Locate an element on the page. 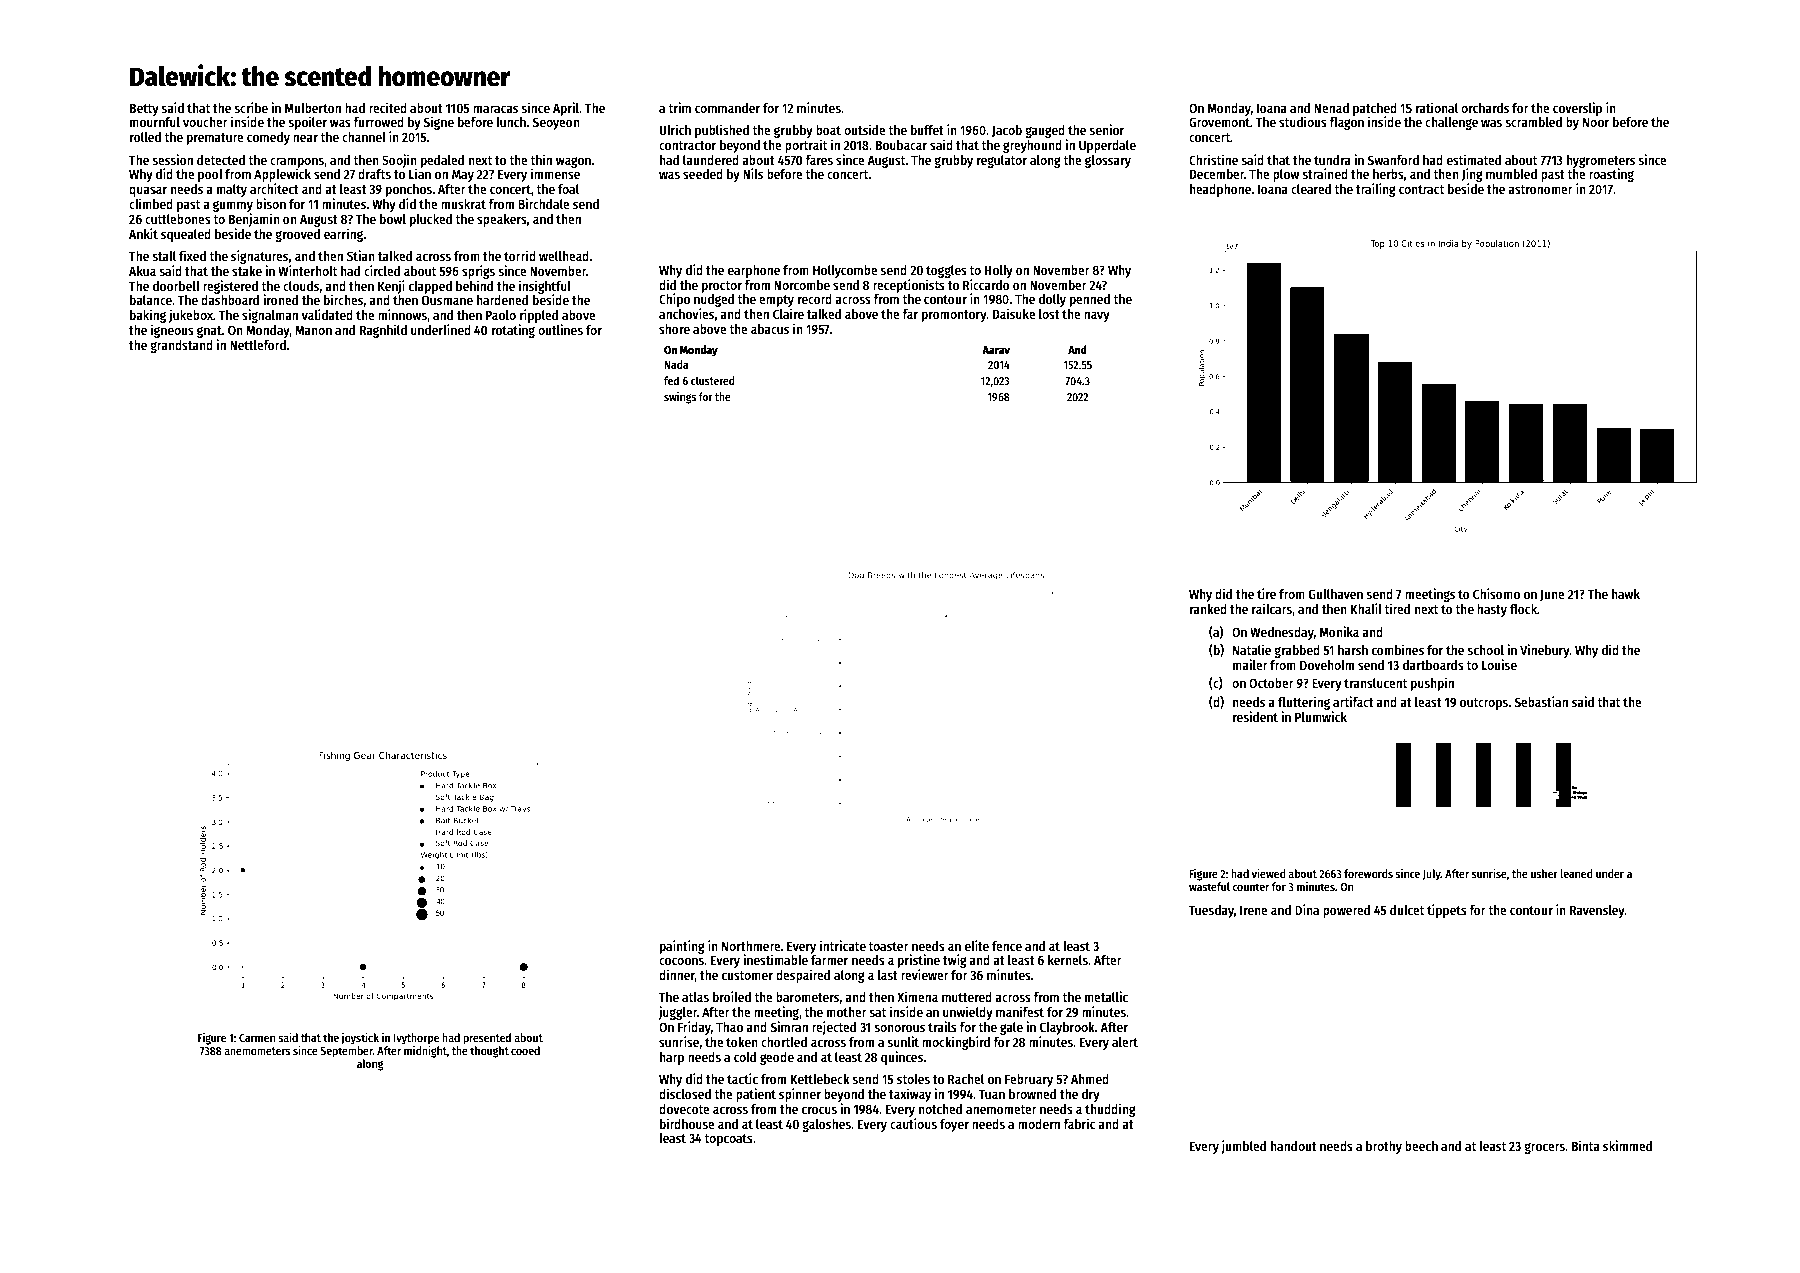 The width and height of the image is (1800, 1273). Nettleford is located at coordinates (258, 345).
